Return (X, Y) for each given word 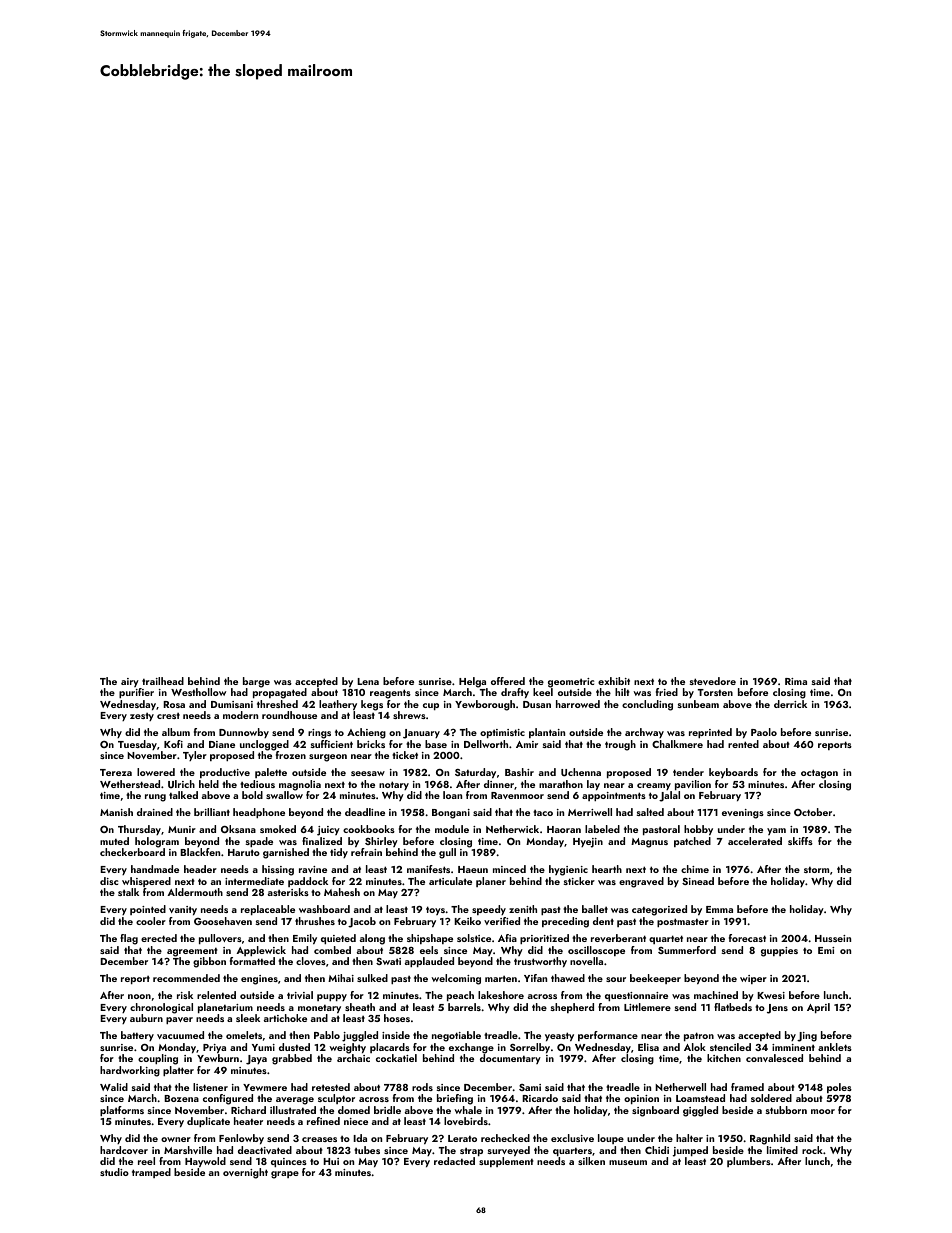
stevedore (713, 681)
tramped (151, 1173)
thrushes (315, 921)
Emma (719, 909)
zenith (523, 909)
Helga (472, 682)
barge (256, 682)
